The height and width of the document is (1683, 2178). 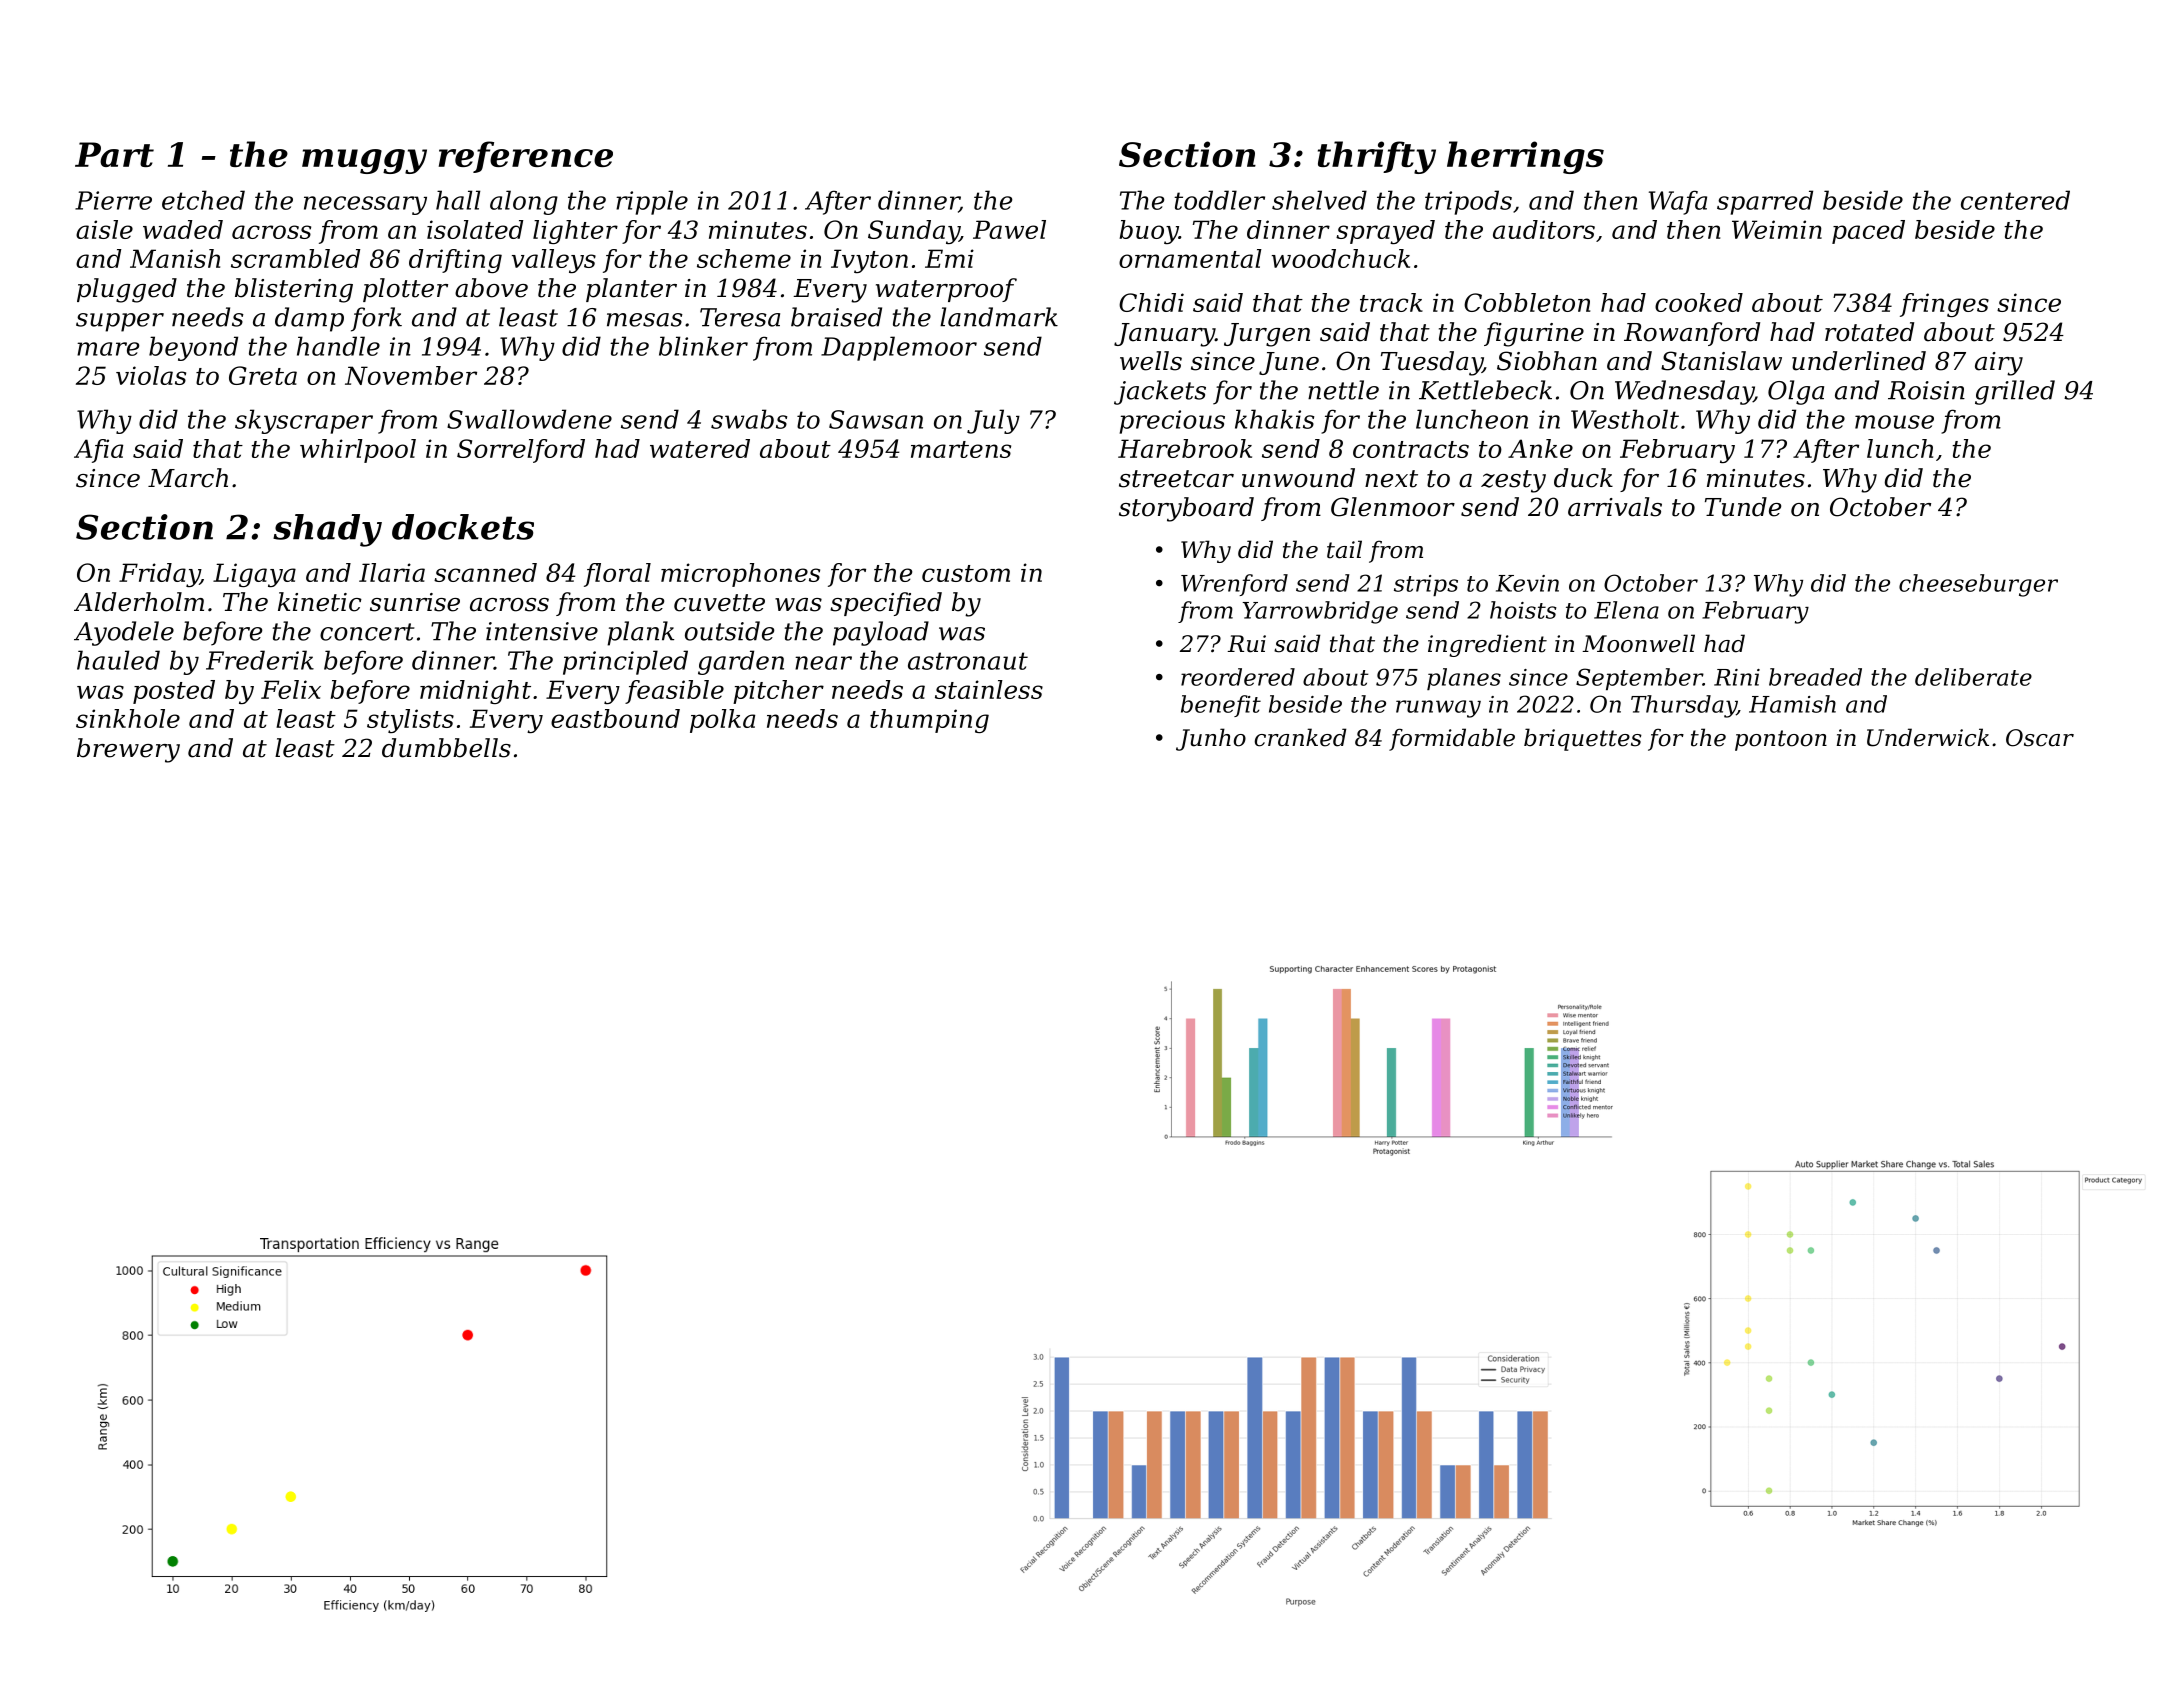 What do you see at coordinates (899, 348) in the document?
I see `Dapplemoor` at bounding box center [899, 348].
